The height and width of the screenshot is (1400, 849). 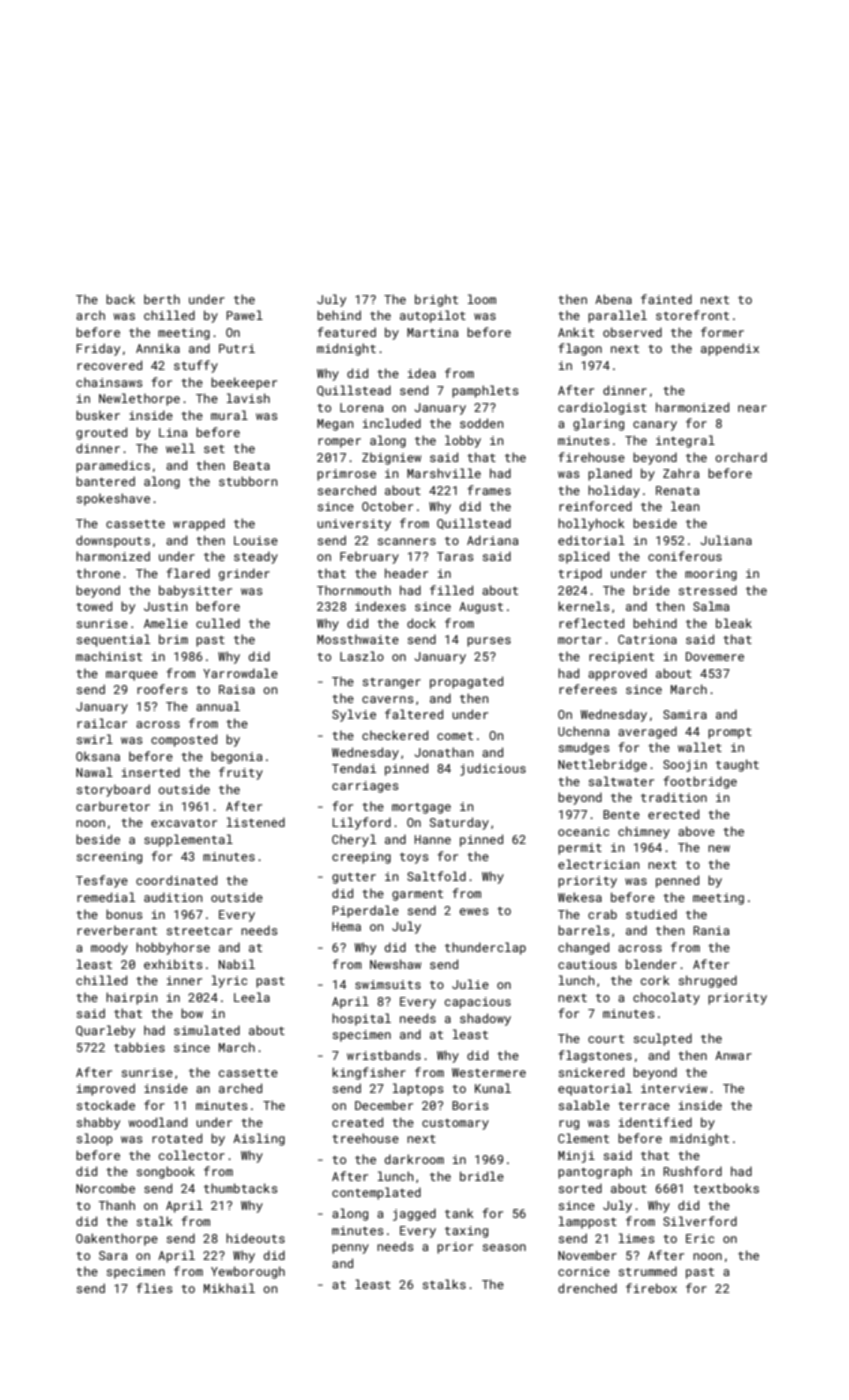 What do you see at coordinates (598, 424) in the screenshot?
I see `glaring` at bounding box center [598, 424].
